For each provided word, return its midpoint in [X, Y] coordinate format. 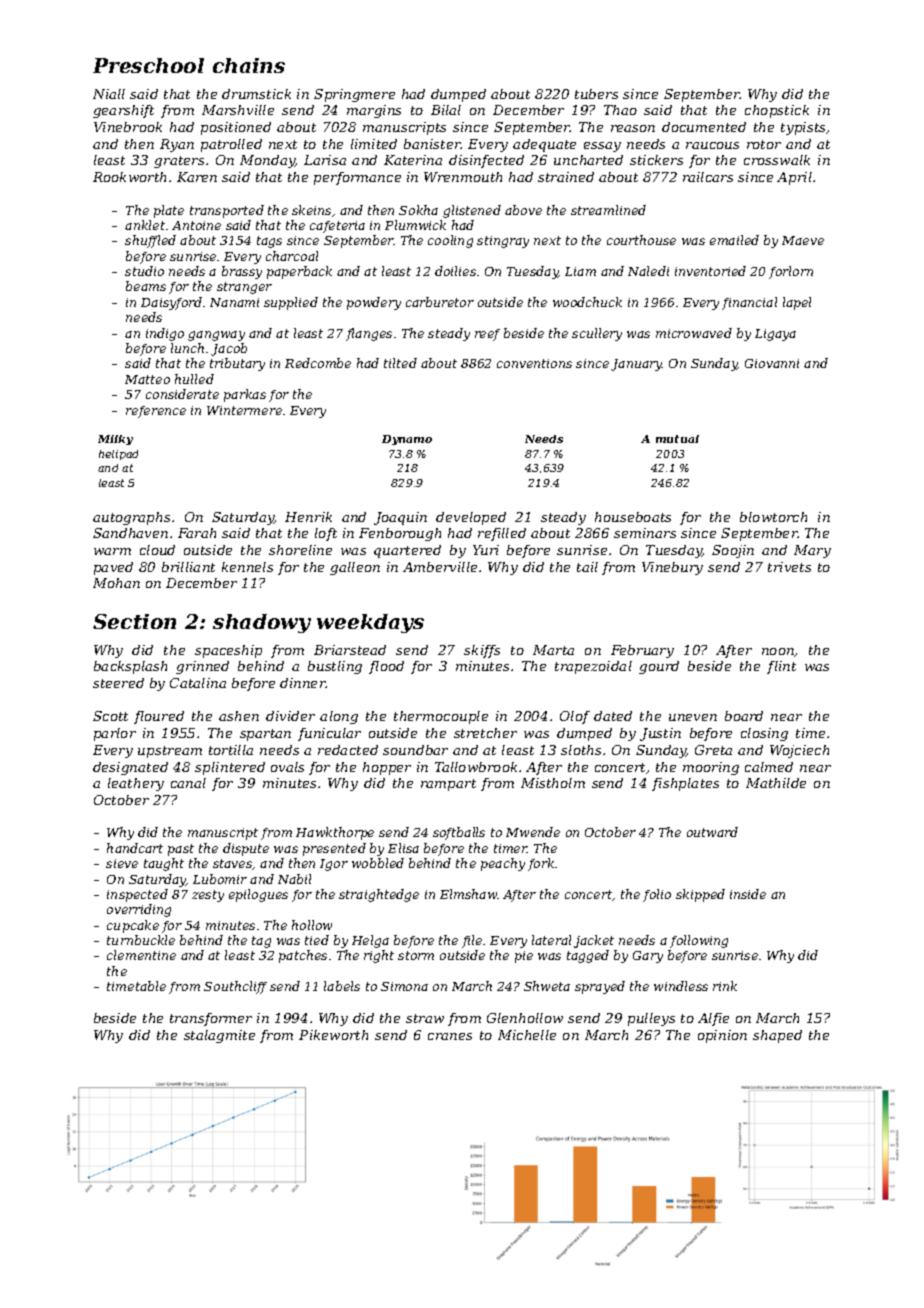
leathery [136, 784]
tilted [400, 363]
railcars [708, 177]
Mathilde [776, 783]
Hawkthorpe [335, 833]
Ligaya [775, 335]
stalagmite [219, 1036]
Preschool [148, 65]
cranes [450, 1036]
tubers [596, 94]
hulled [194, 379]
